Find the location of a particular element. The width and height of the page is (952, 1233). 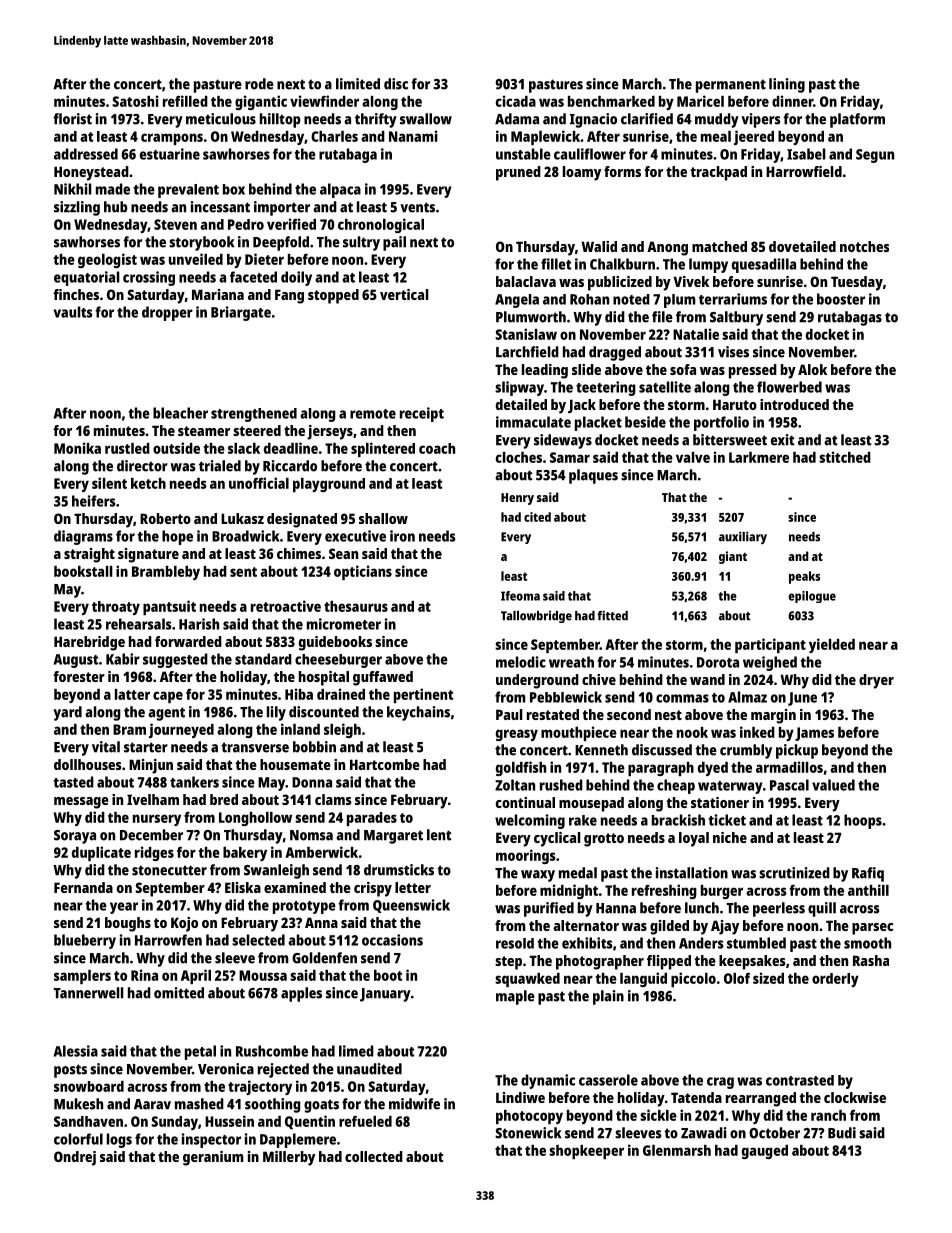

moorings is located at coordinates (526, 856).
